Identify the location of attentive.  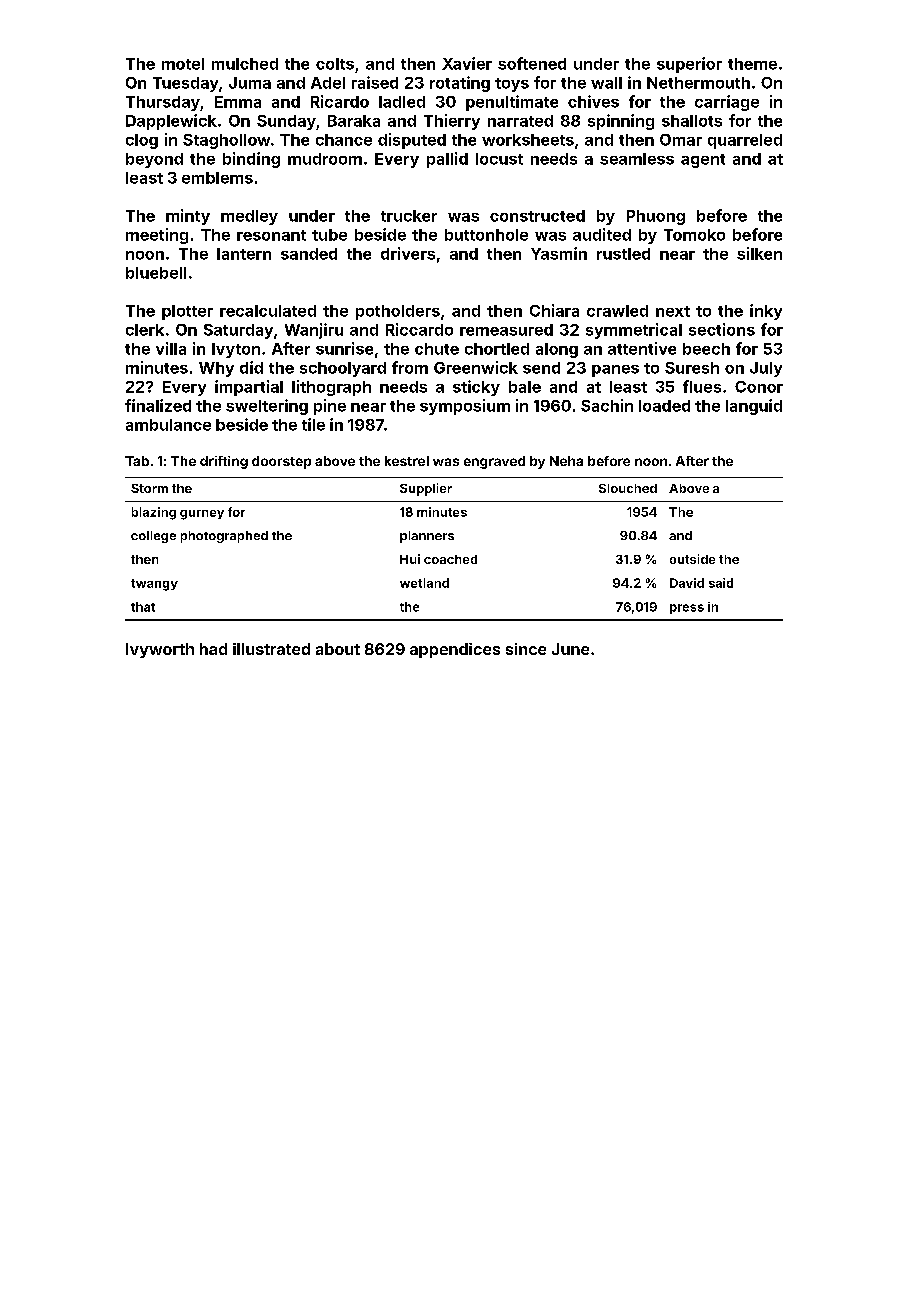
(642, 348).
